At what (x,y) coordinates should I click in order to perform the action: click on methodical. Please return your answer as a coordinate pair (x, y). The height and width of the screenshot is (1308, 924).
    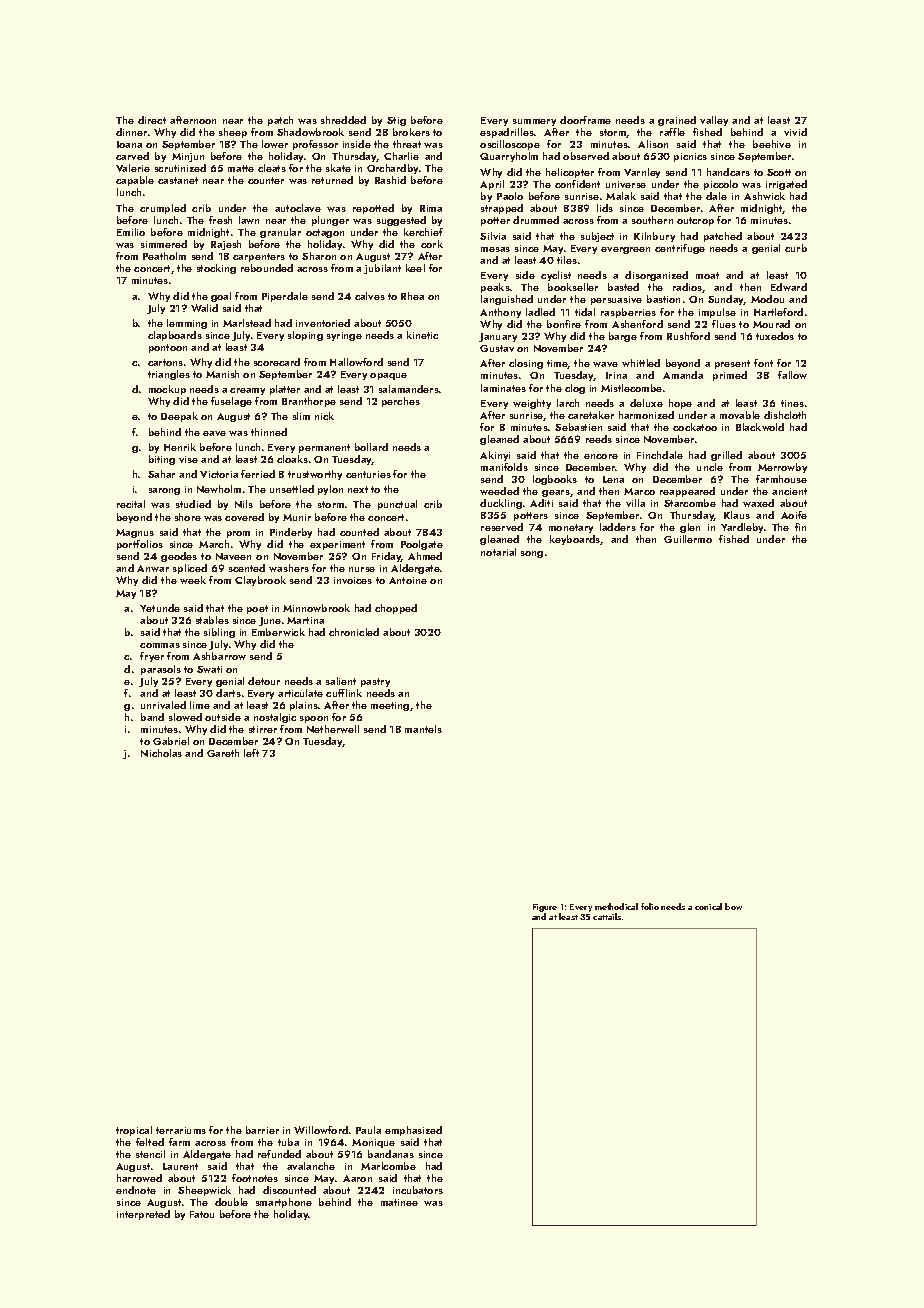
    Looking at the image, I should click on (616, 906).
